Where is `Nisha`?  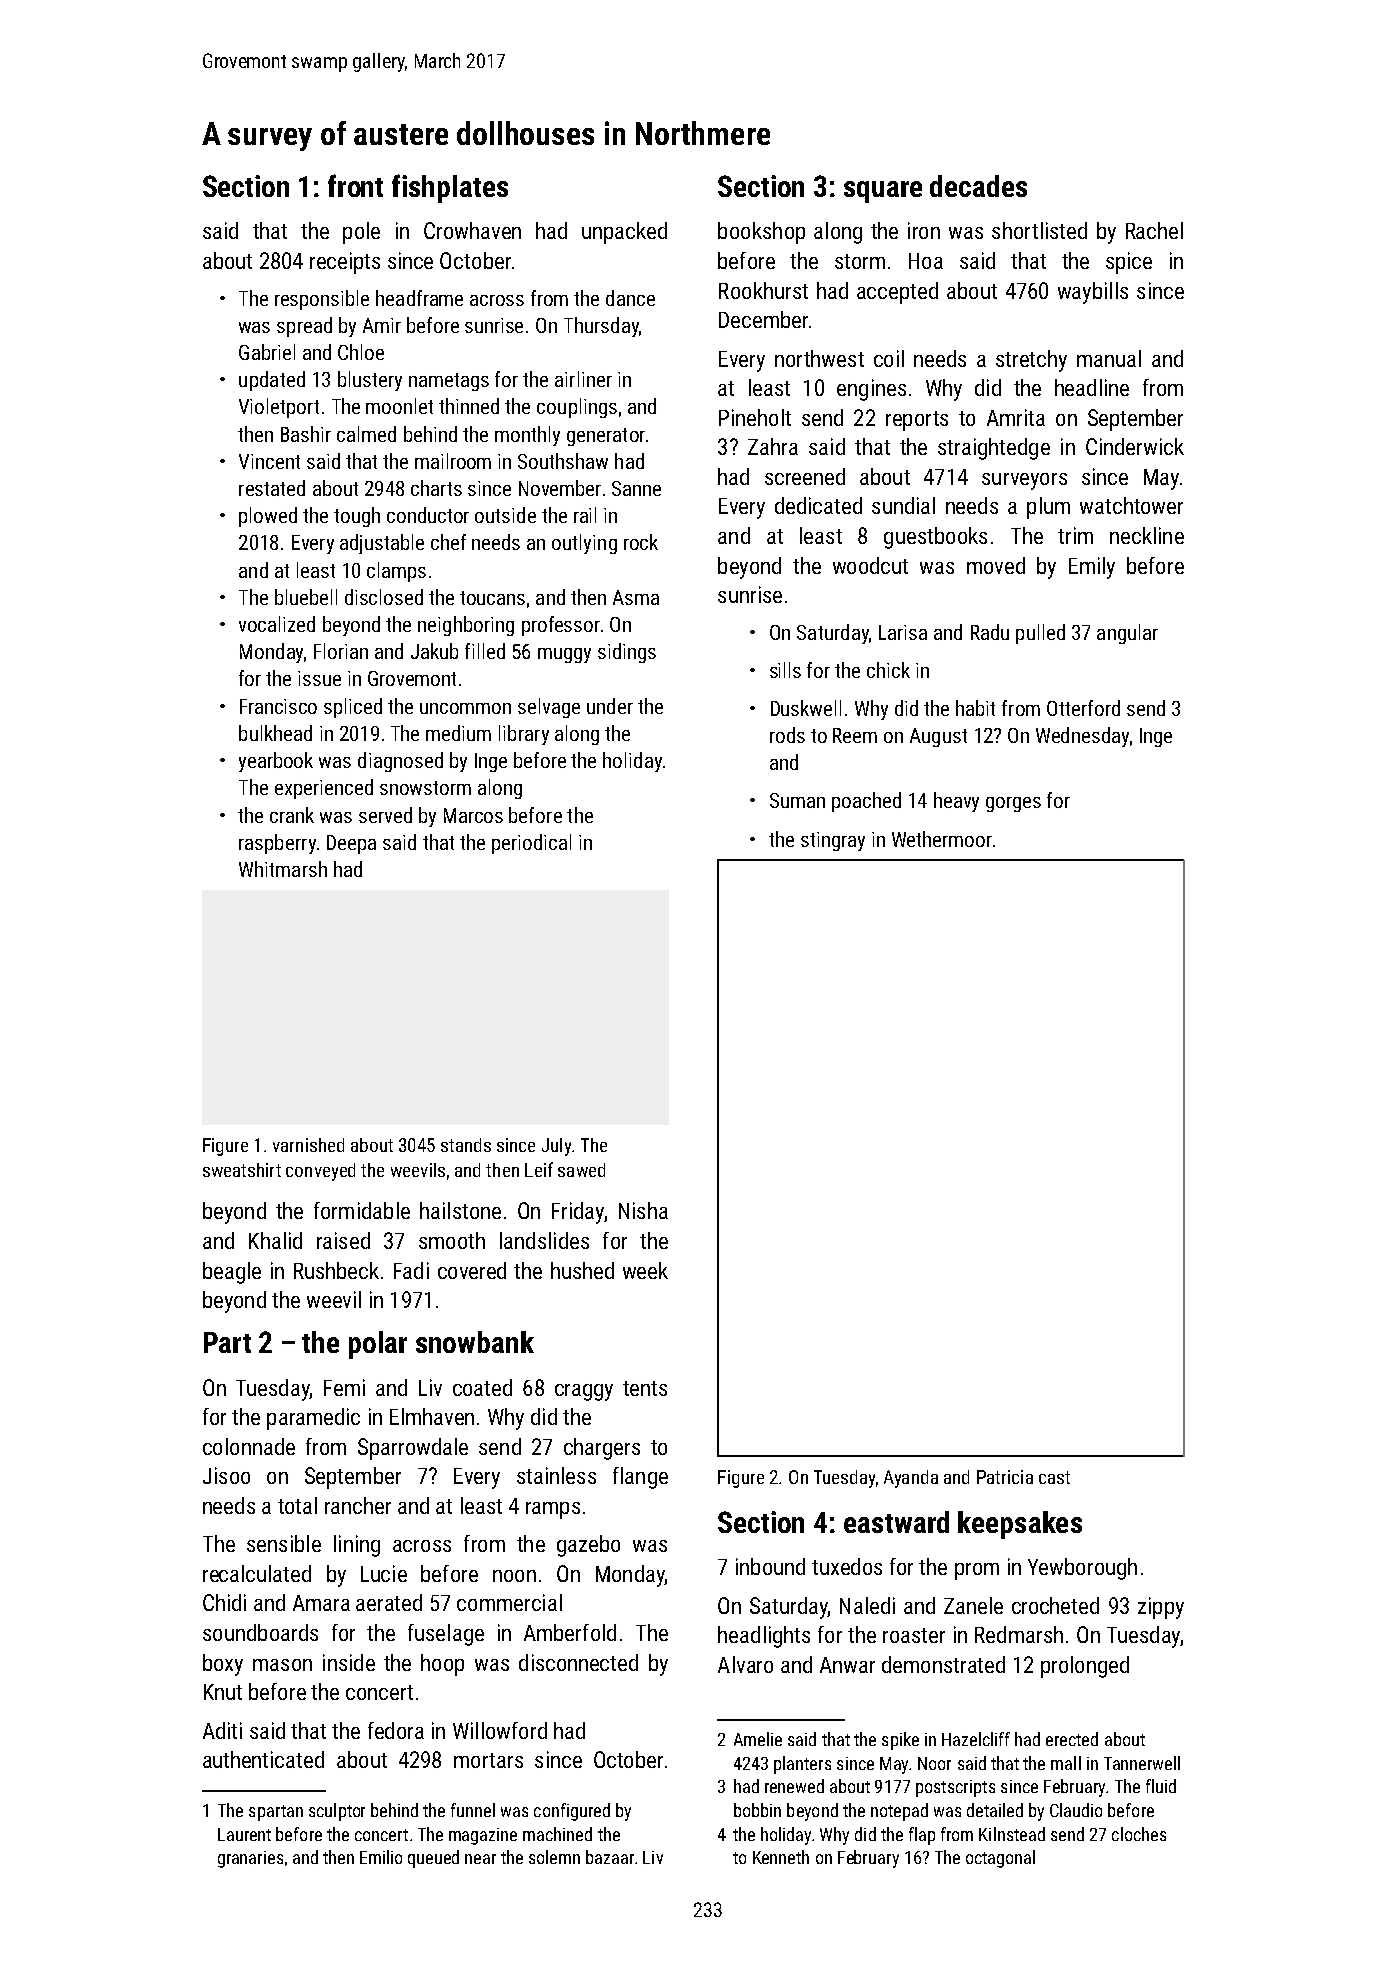
Nisha is located at coordinates (643, 1210).
